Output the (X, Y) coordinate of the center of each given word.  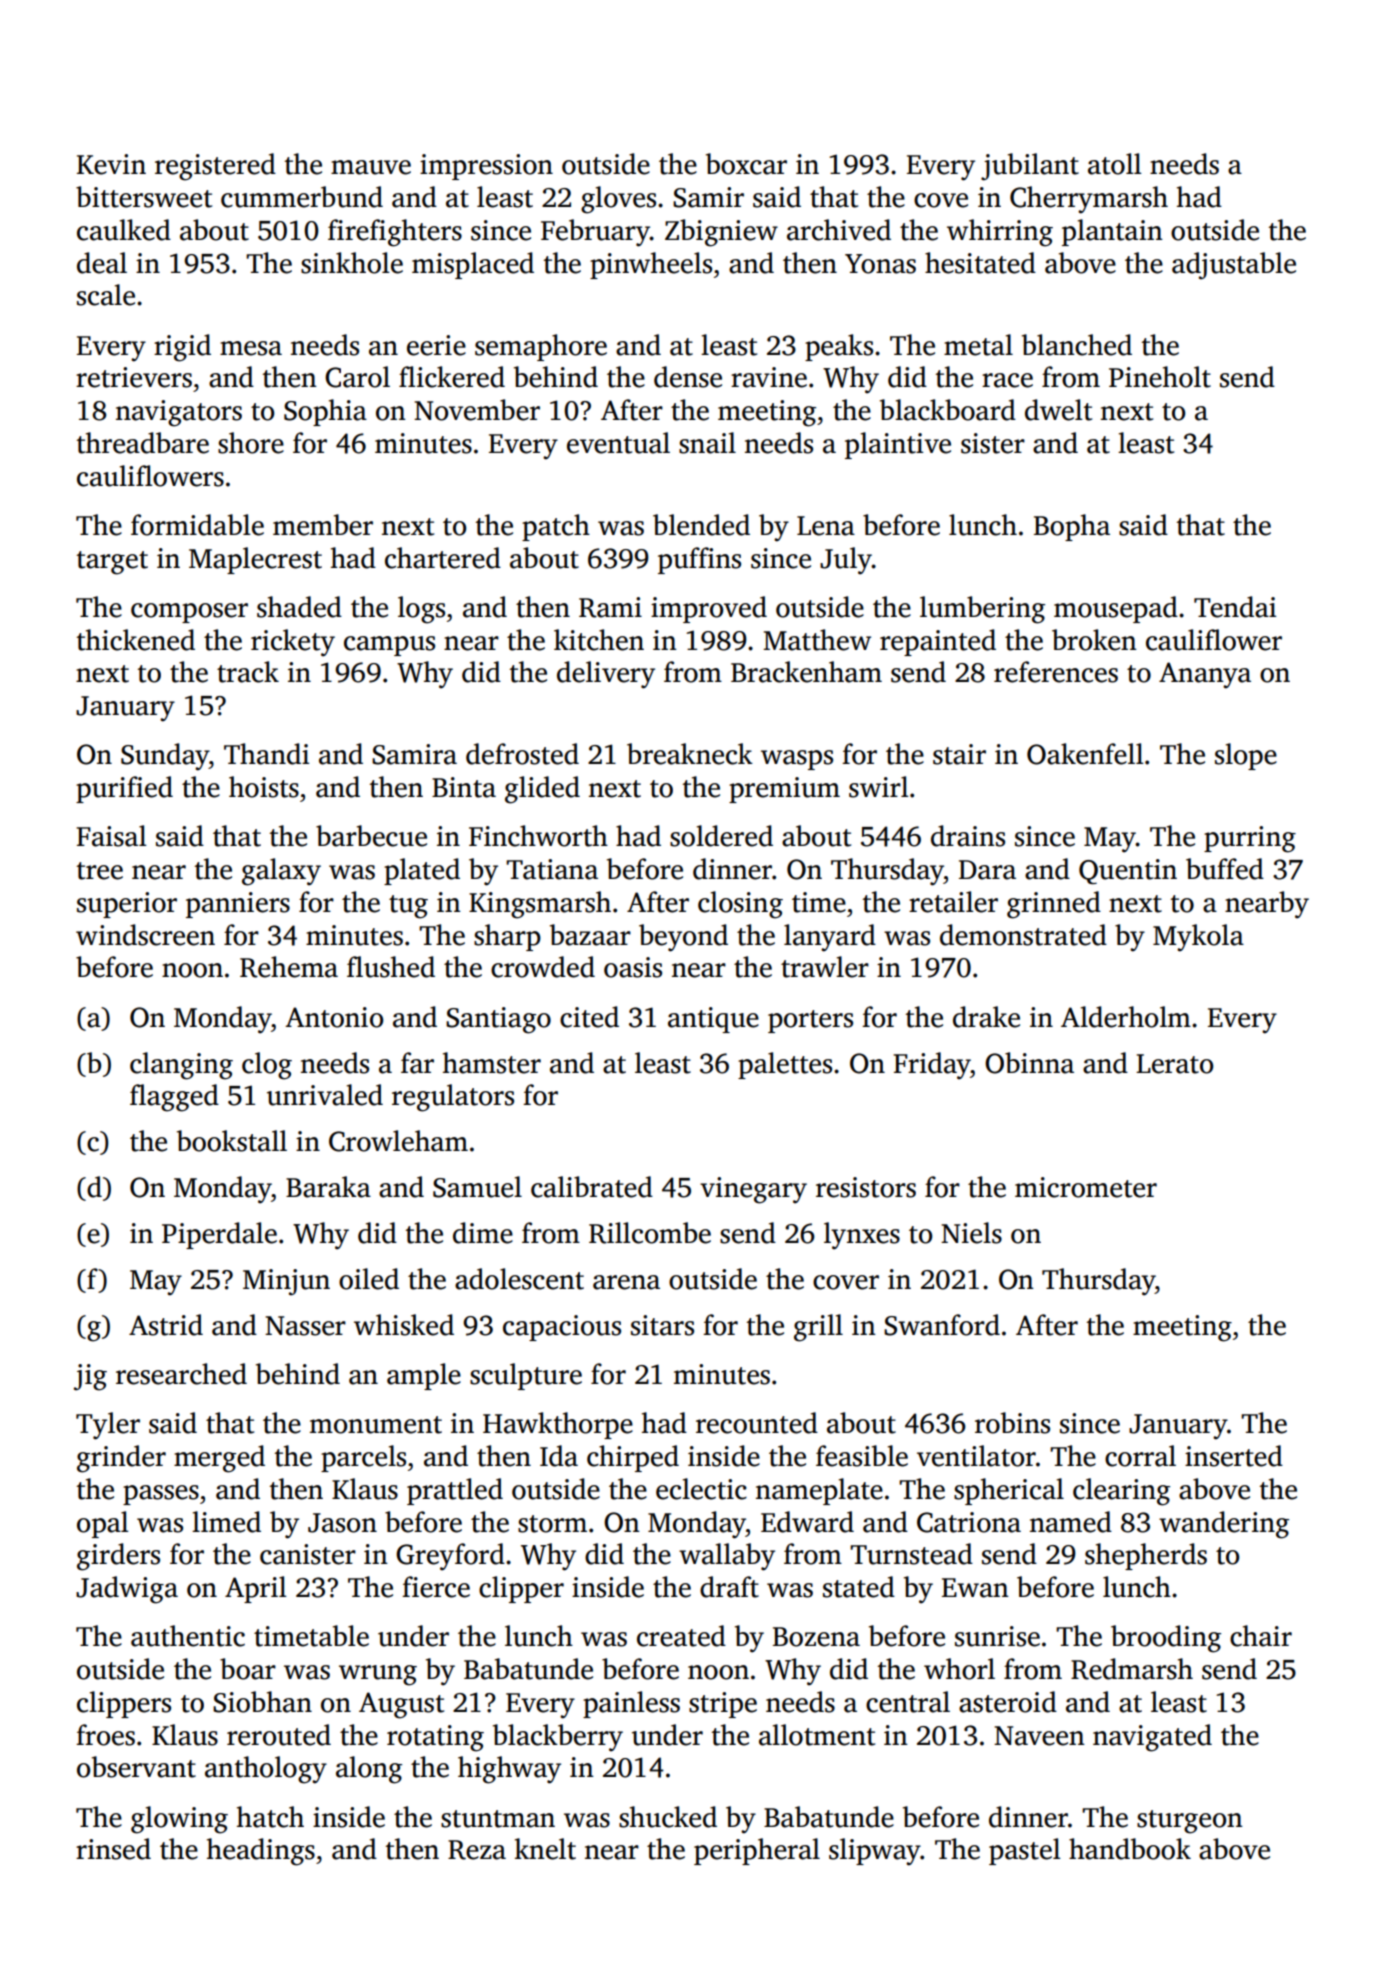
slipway (875, 1852)
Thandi (266, 754)
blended (701, 525)
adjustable (1234, 266)
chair (1261, 1636)
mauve (371, 167)
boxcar (746, 164)
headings (261, 1852)
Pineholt (1160, 377)
